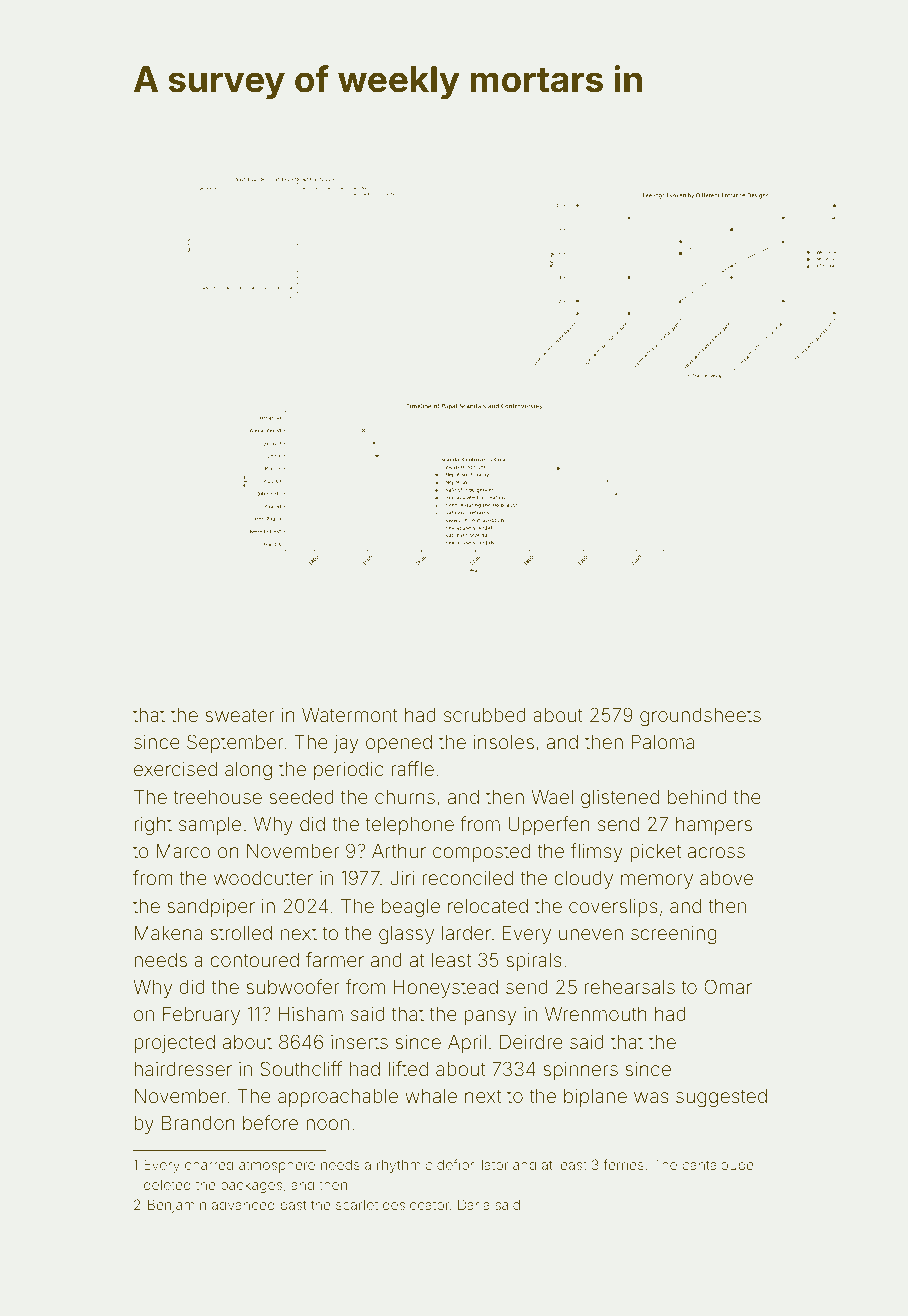  I want to click on churns, so click(405, 797).
